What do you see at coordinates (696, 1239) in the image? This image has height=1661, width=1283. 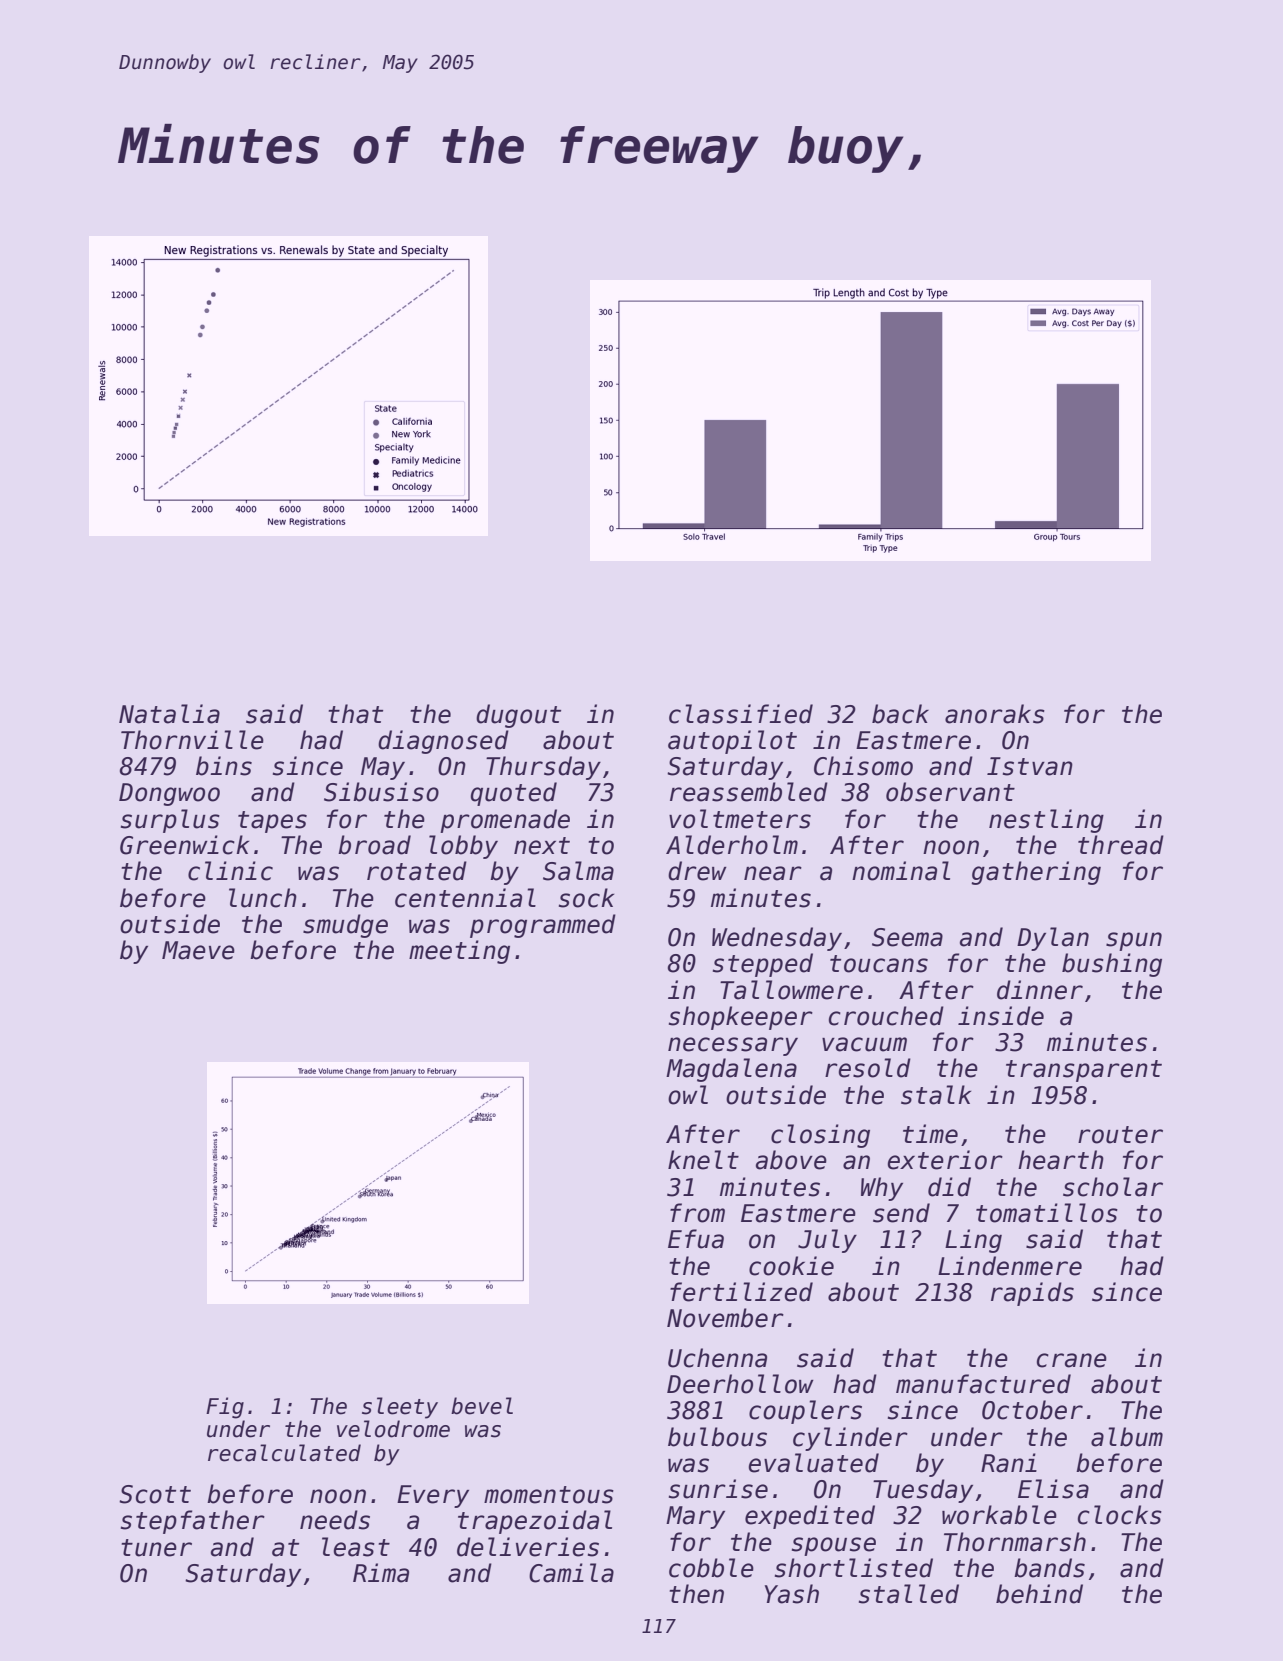 I see `Efua` at bounding box center [696, 1239].
